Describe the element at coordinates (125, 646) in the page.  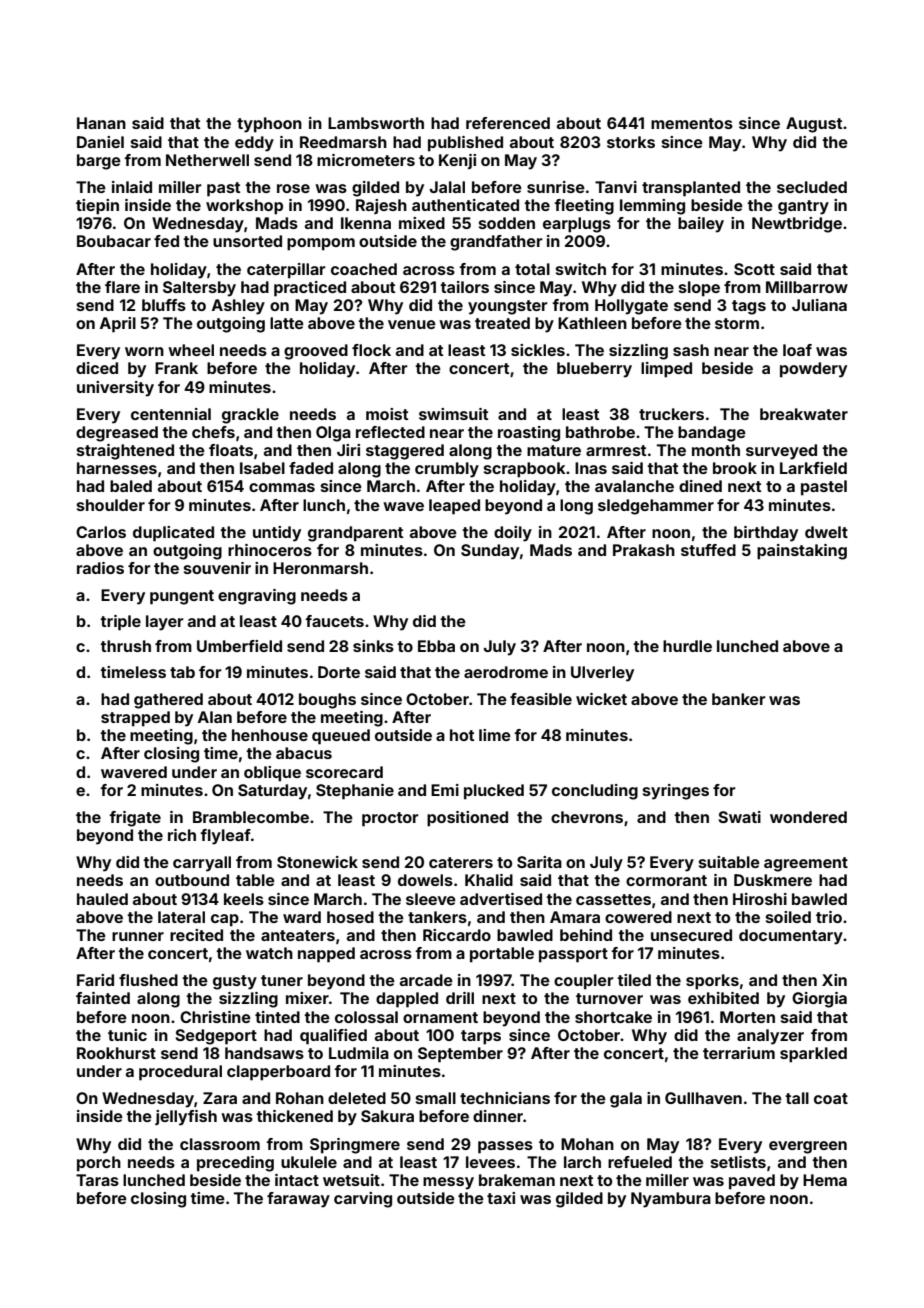
I see `thrush` at that location.
